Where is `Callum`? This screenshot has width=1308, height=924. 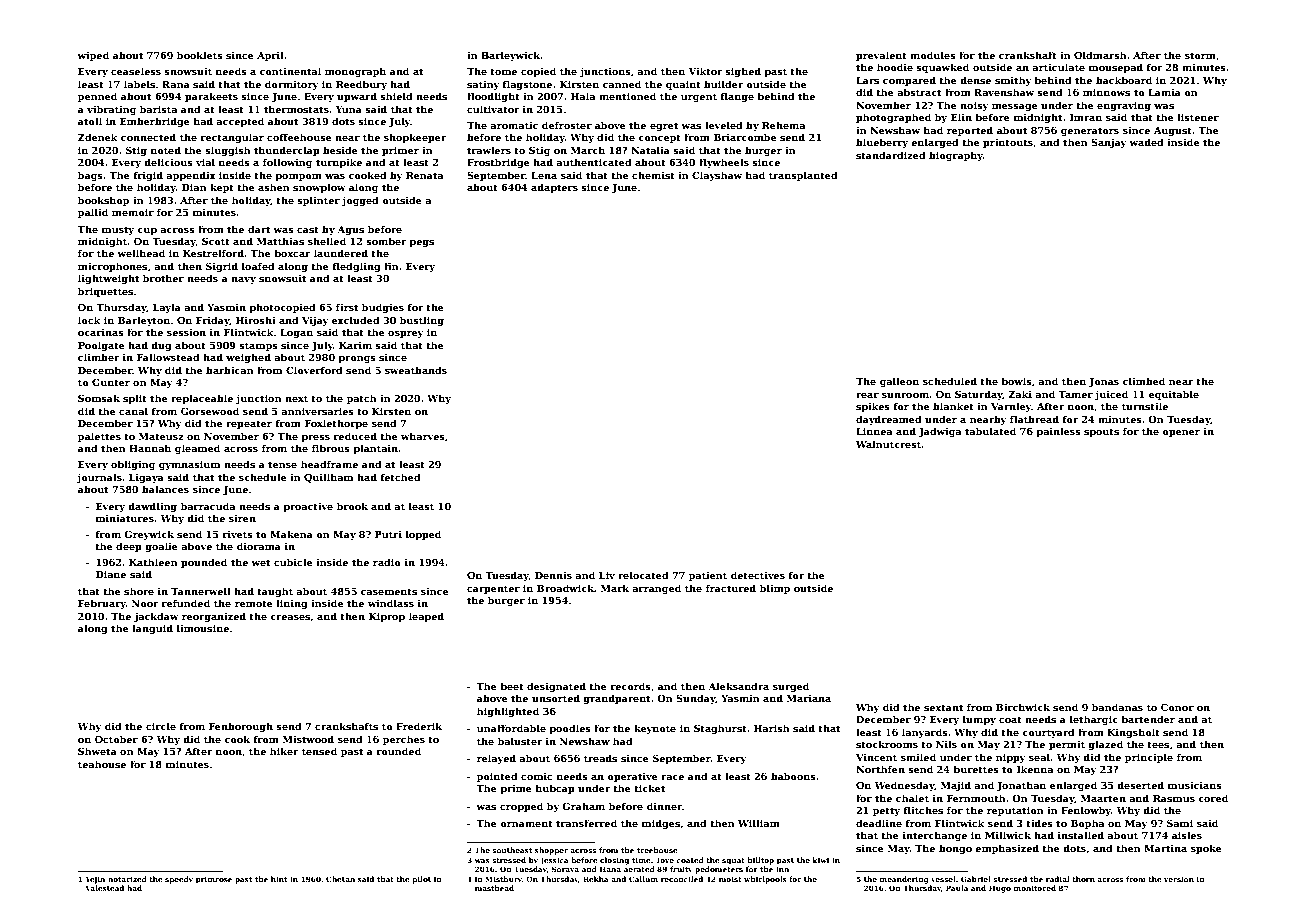
Callum is located at coordinates (643, 879).
